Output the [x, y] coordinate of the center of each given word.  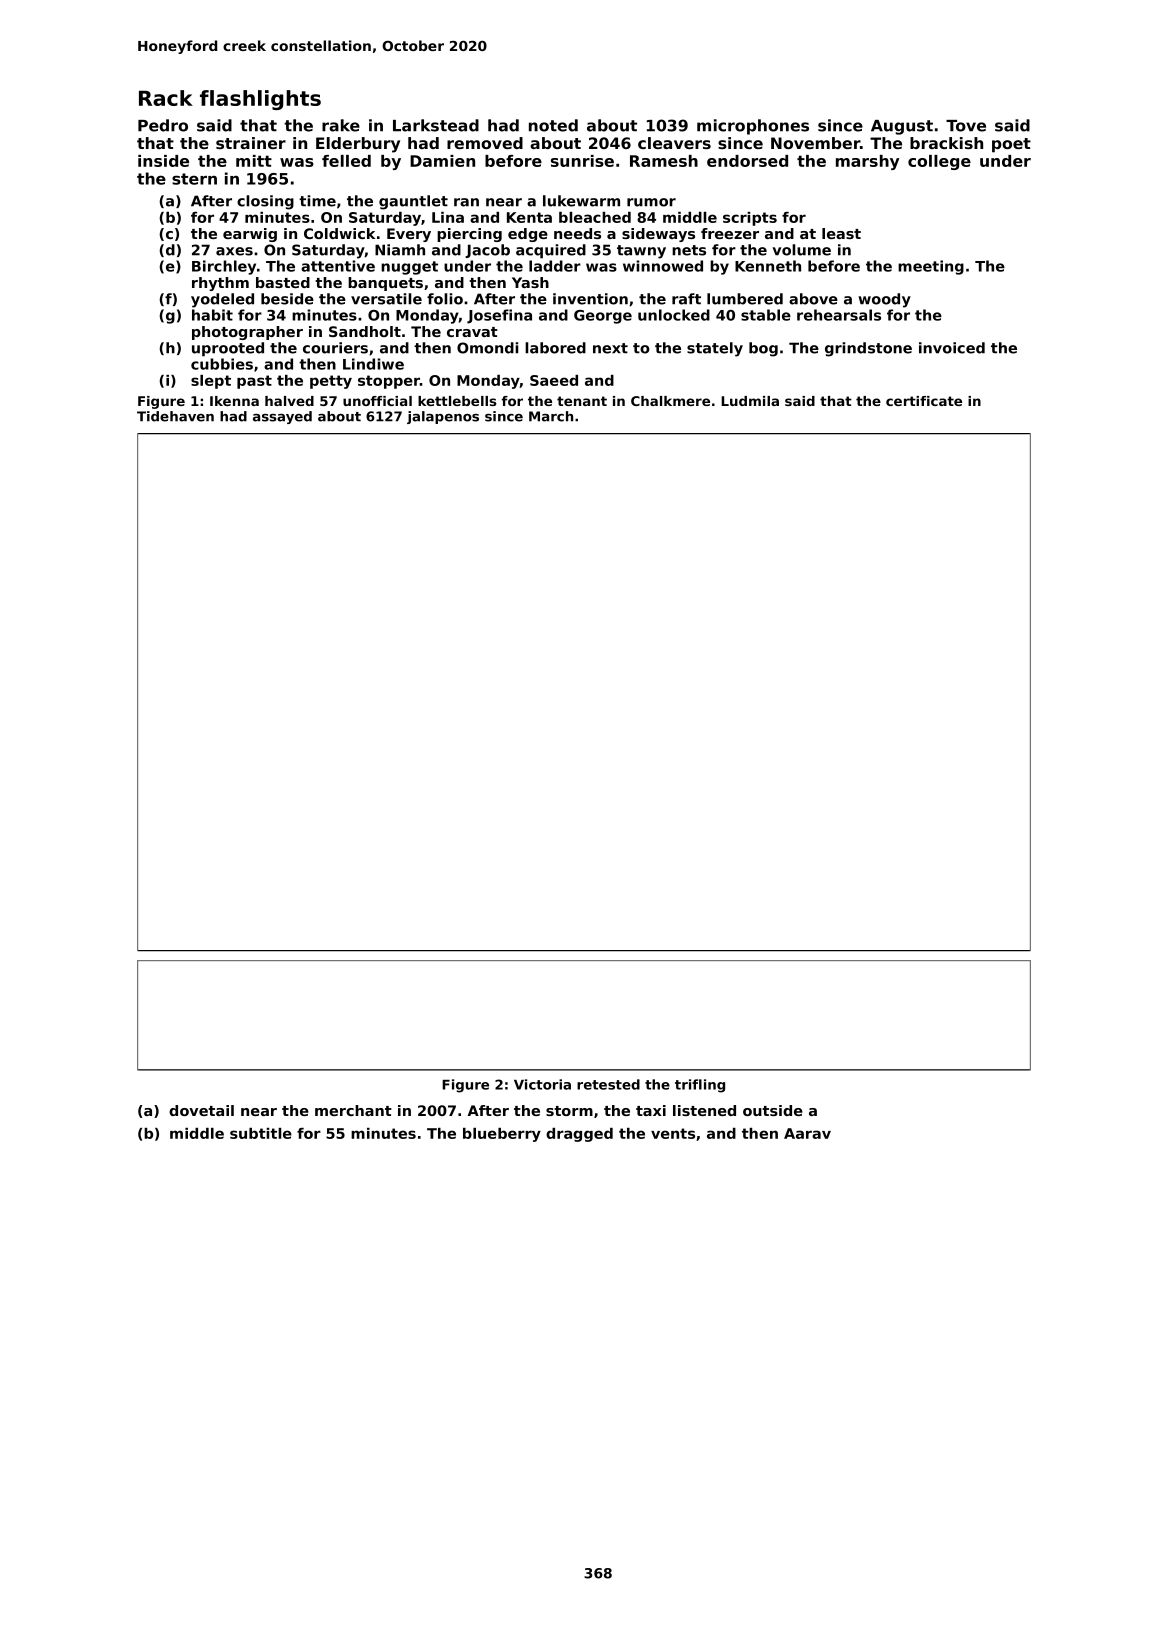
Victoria [542, 1084]
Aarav [807, 1133]
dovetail [201, 1110]
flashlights [260, 100]
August [902, 127]
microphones [753, 127]
